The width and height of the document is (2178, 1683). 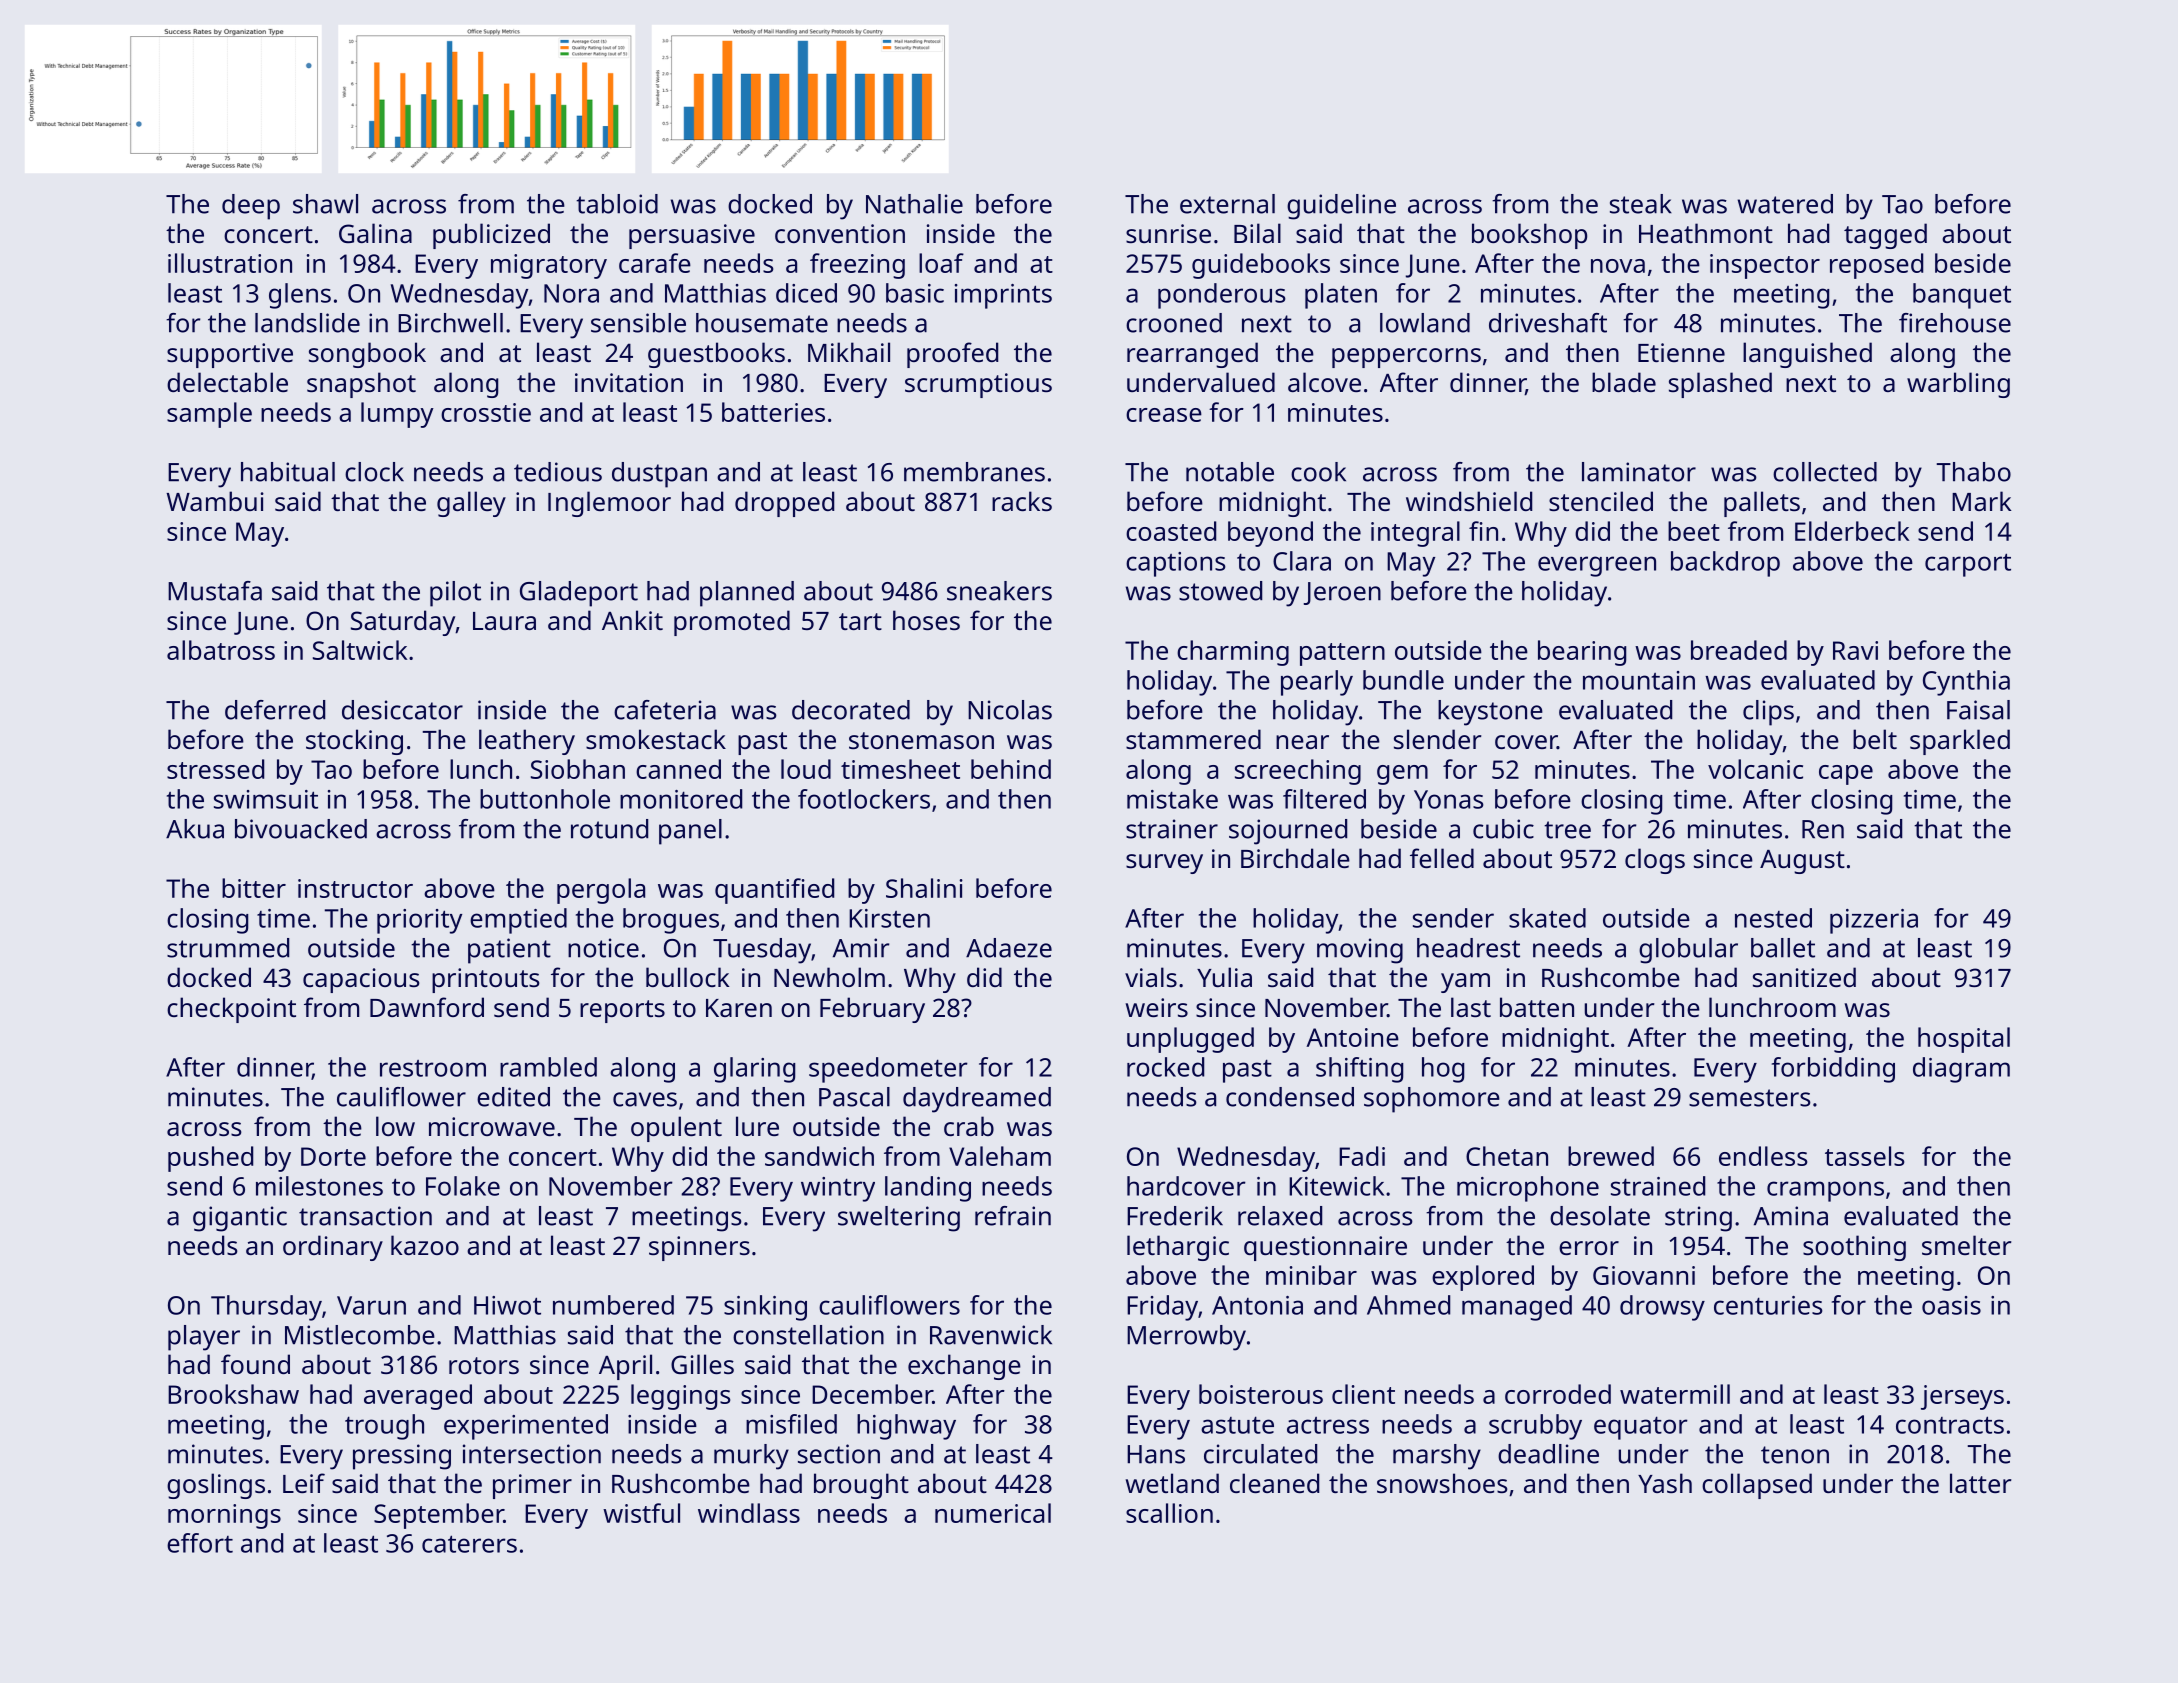 What do you see at coordinates (209, 415) in the document?
I see `sample` at bounding box center [209, 415].
